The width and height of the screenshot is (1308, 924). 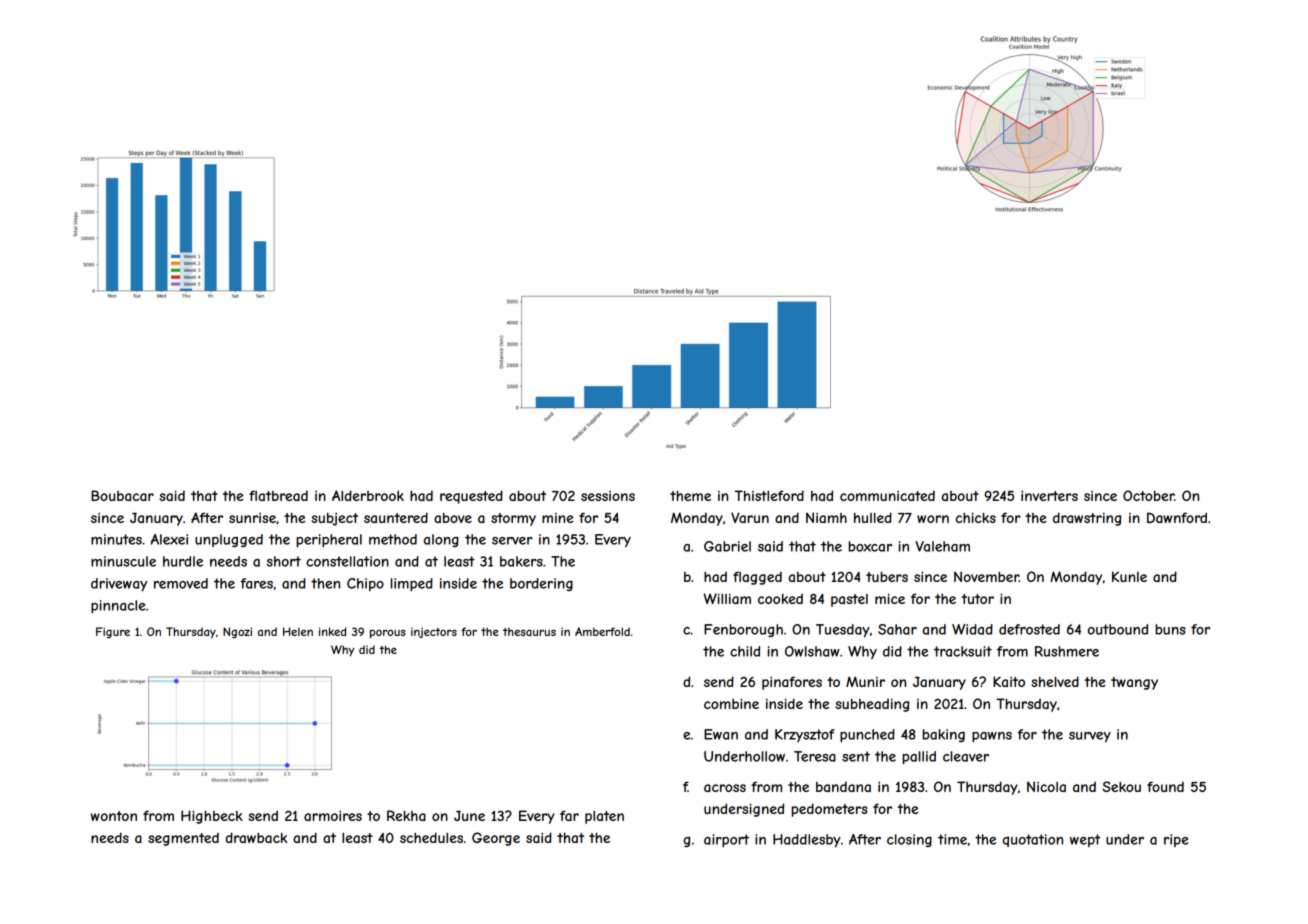 What do you see at coordinates (727, 598) in the screenshot?
I see `William` at bounding box center [727, 598].
